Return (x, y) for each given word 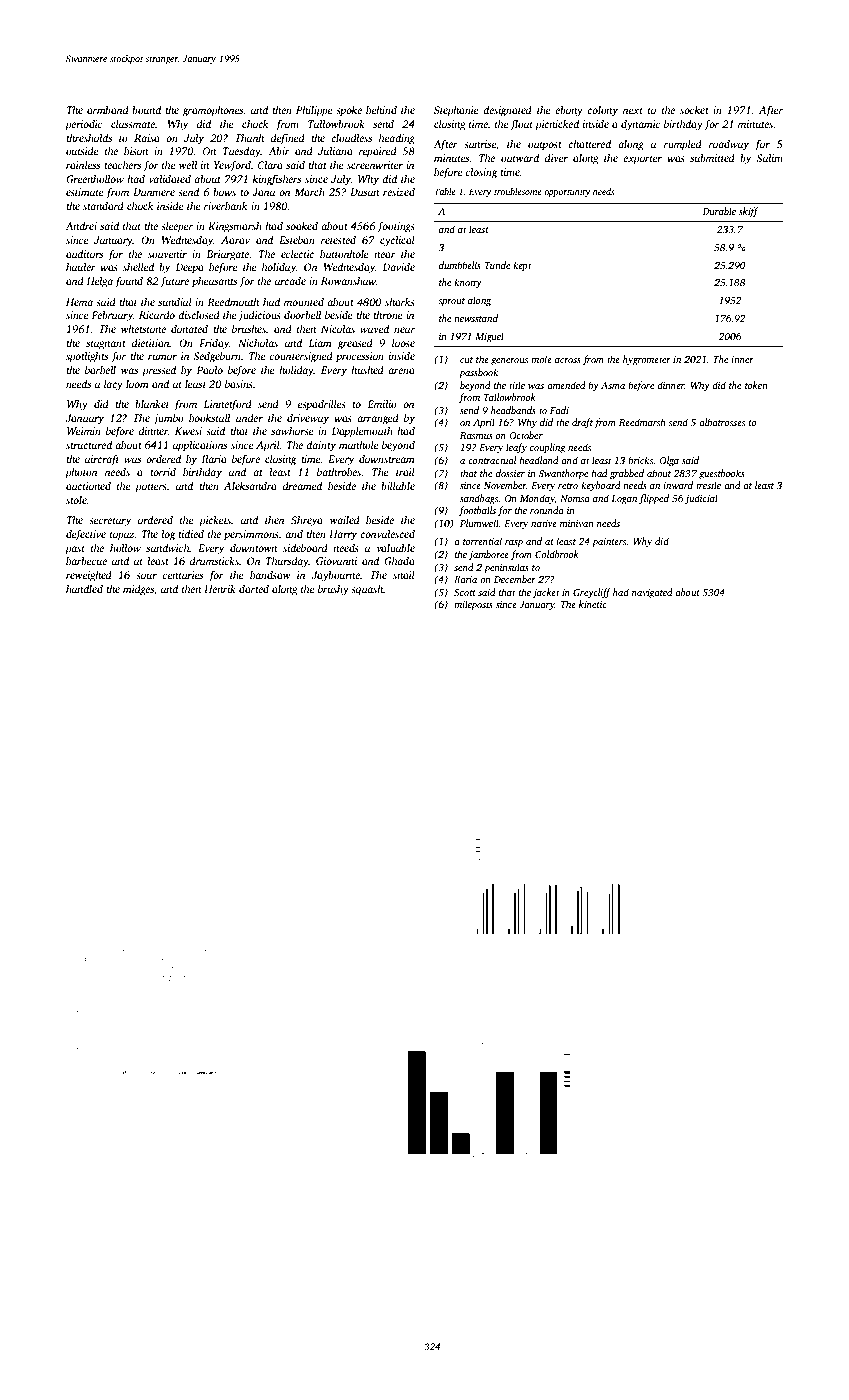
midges (138, 590)
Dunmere (154, 192)
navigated (652, 593)
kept (522, 266)
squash (367, 590)
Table (445, 191)
